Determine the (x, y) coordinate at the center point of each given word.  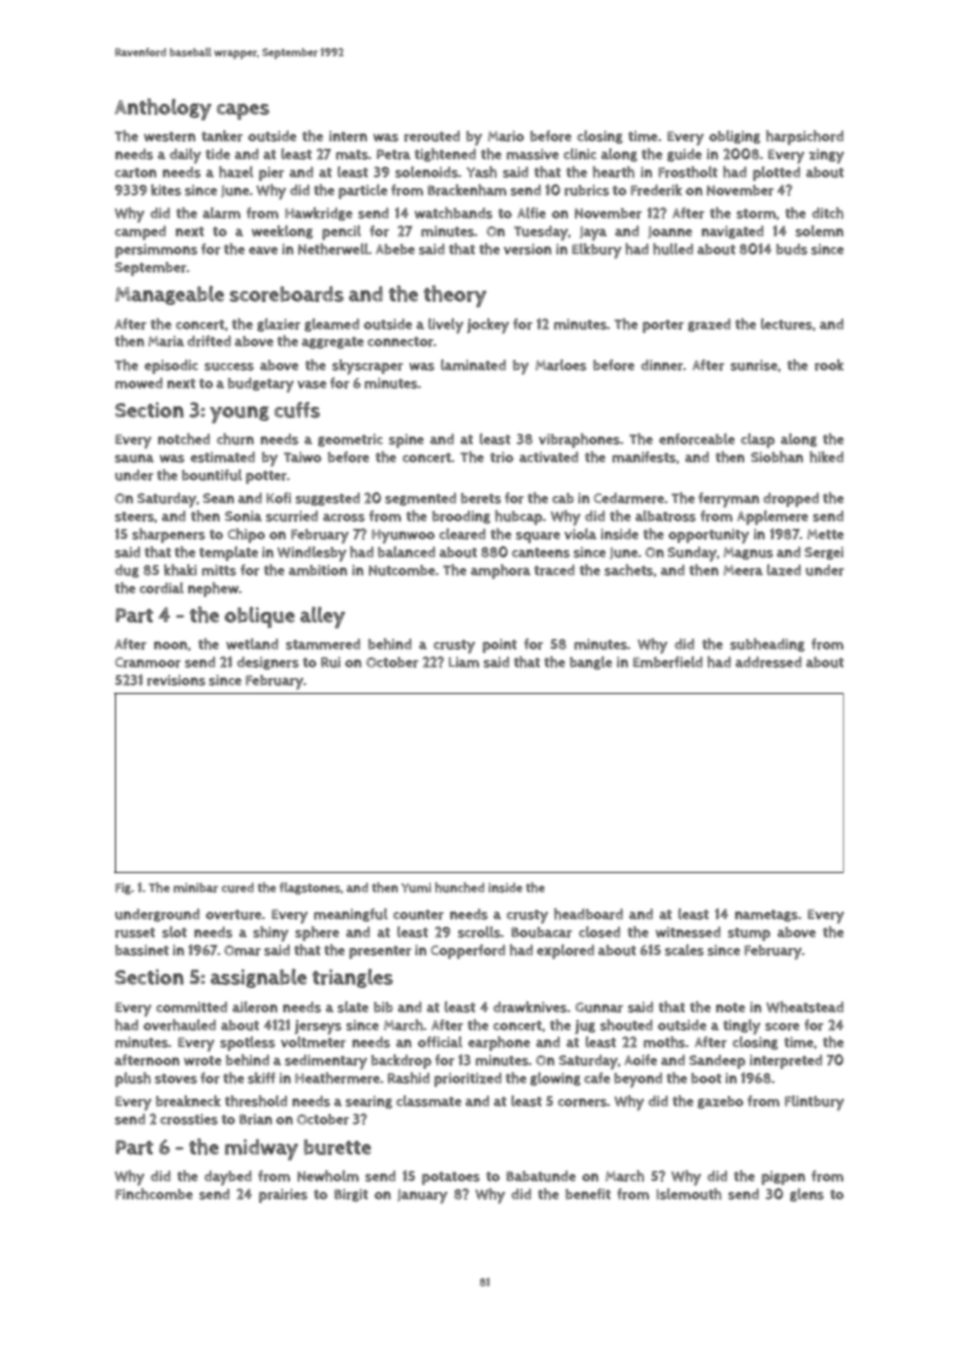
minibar (195, 888)
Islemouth (688, 1194)
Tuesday (541, 233)
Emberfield (668, 662)
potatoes (451, 1178)
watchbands (454, 213)
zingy (826, 156)
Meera (743, 570)
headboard (588, 914)
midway (261, 1150)
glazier (278, 325)
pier (271, 174)
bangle (591, 663)
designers (268, 663)
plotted (776, 173)
